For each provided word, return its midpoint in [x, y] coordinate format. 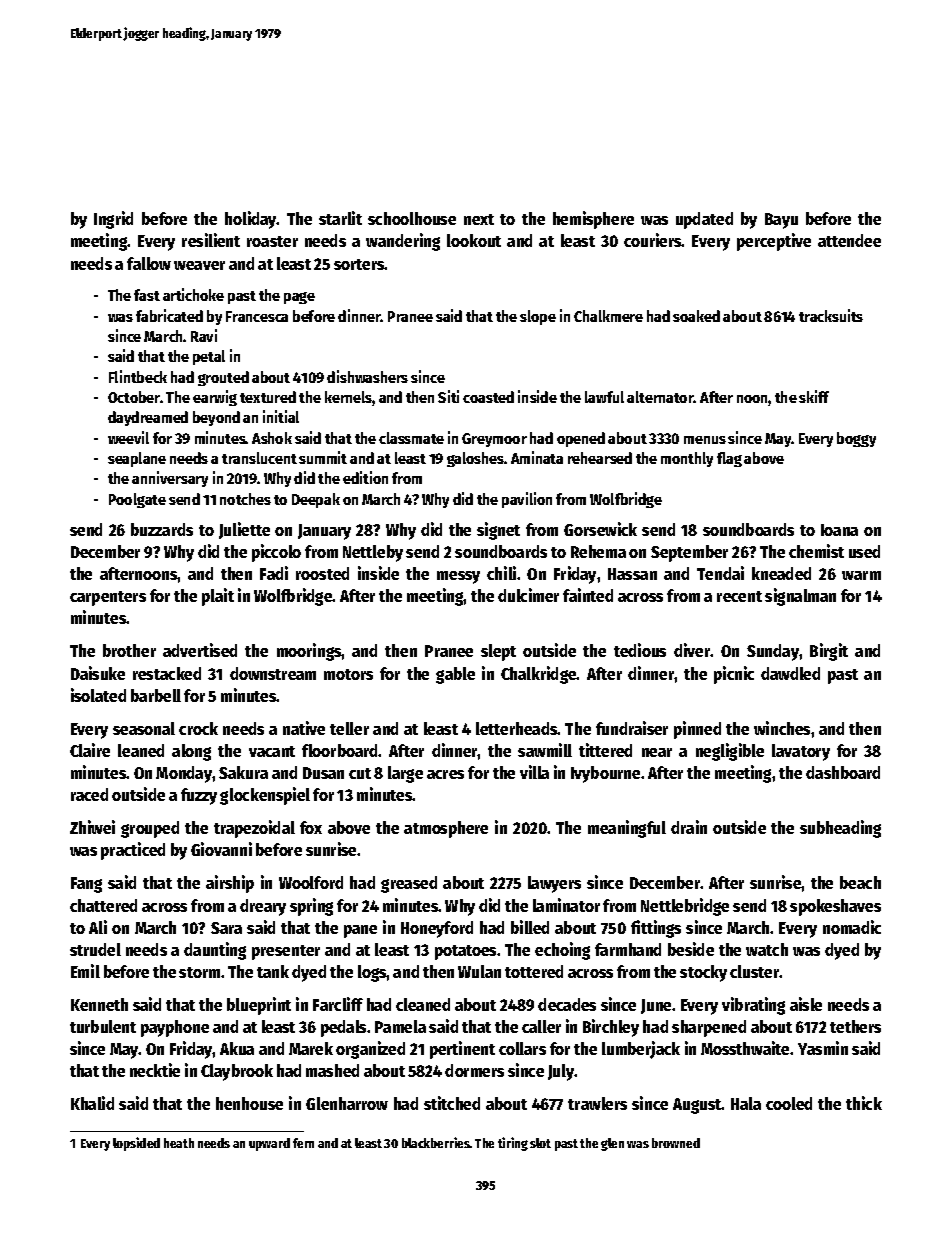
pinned [697, 730]
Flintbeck [138, 376]
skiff [814, 396]
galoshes [476, 459]
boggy [856, 439]
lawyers [554, 884]
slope [538, 317]
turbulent [103, 1026]
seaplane [137, 459]
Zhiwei [92, 827]
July [561, 1072]
